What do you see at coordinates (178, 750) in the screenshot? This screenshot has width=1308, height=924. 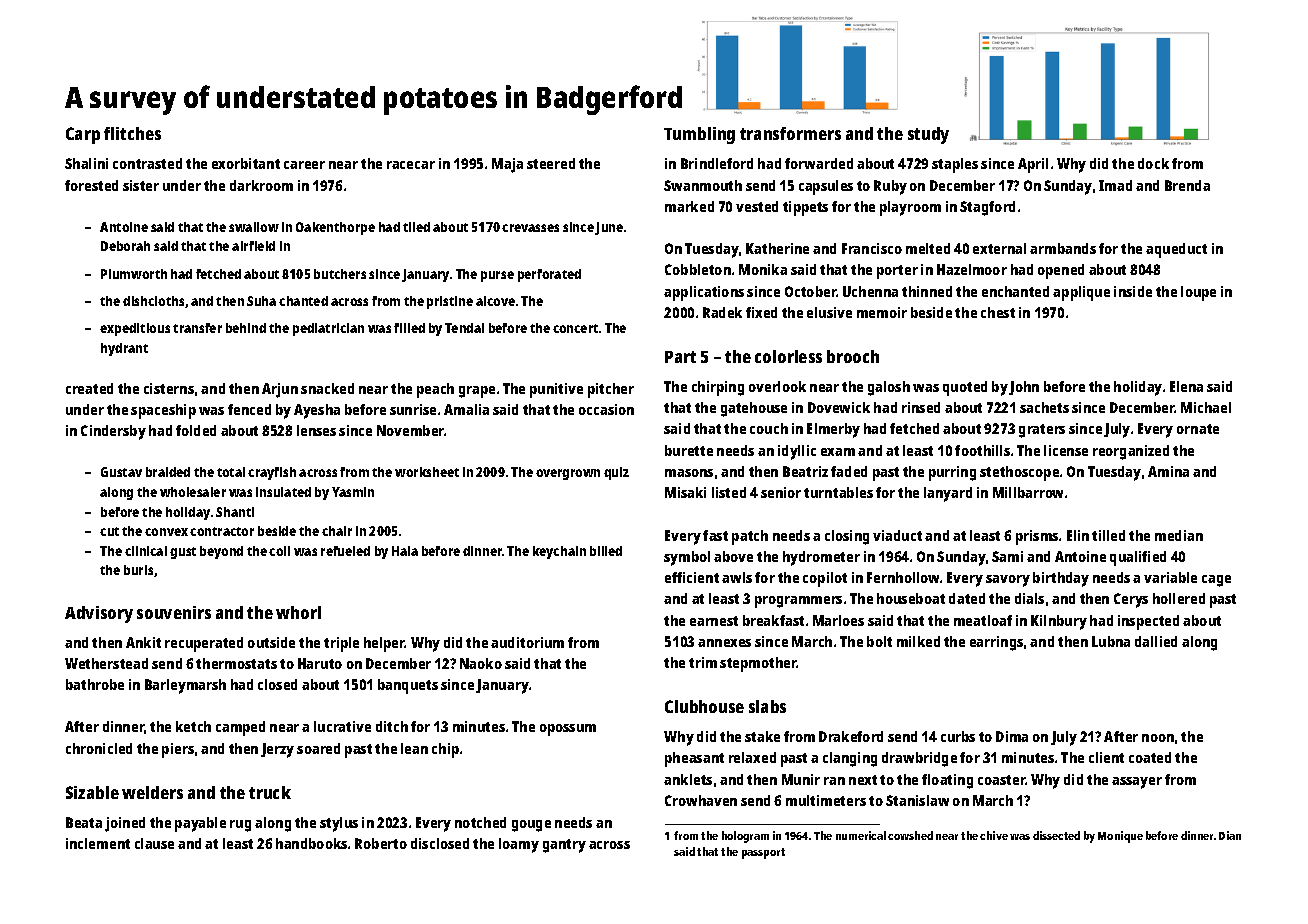 I see `piers` at bounding box center [178, 750].
